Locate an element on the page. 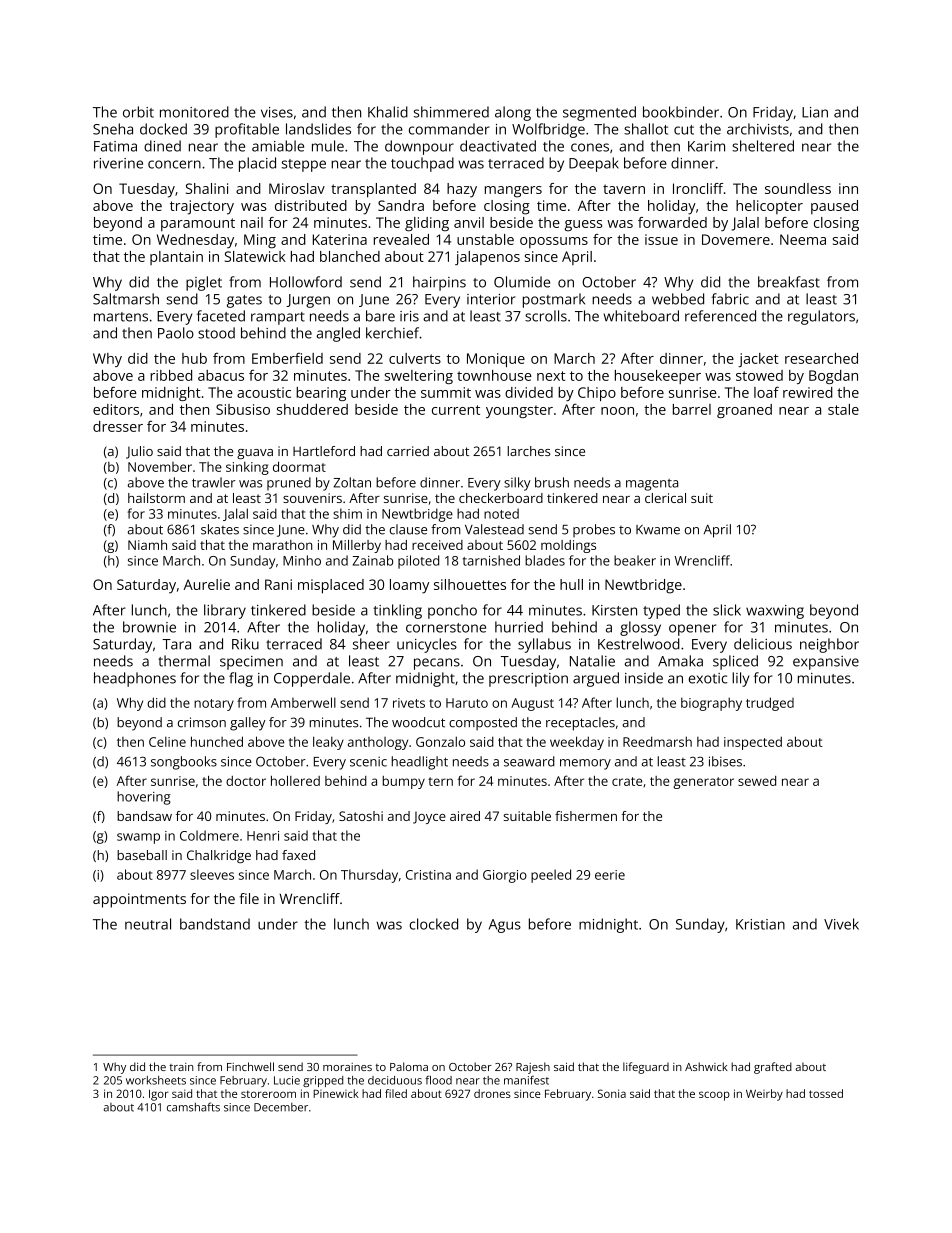  bookbinder is located at coordinates (681, 112).
